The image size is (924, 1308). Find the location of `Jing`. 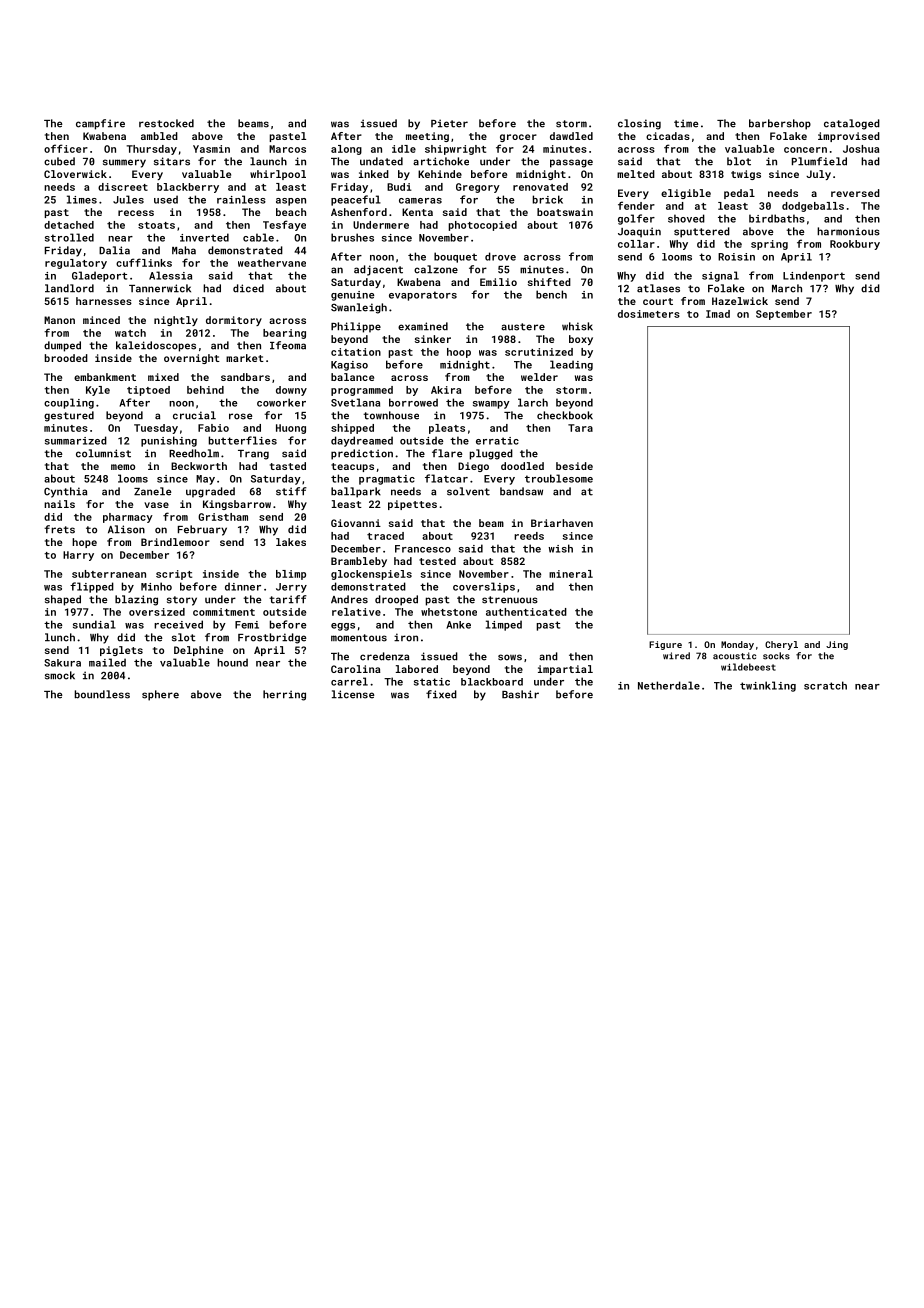

Jing is located at coordinates (837, 645).
